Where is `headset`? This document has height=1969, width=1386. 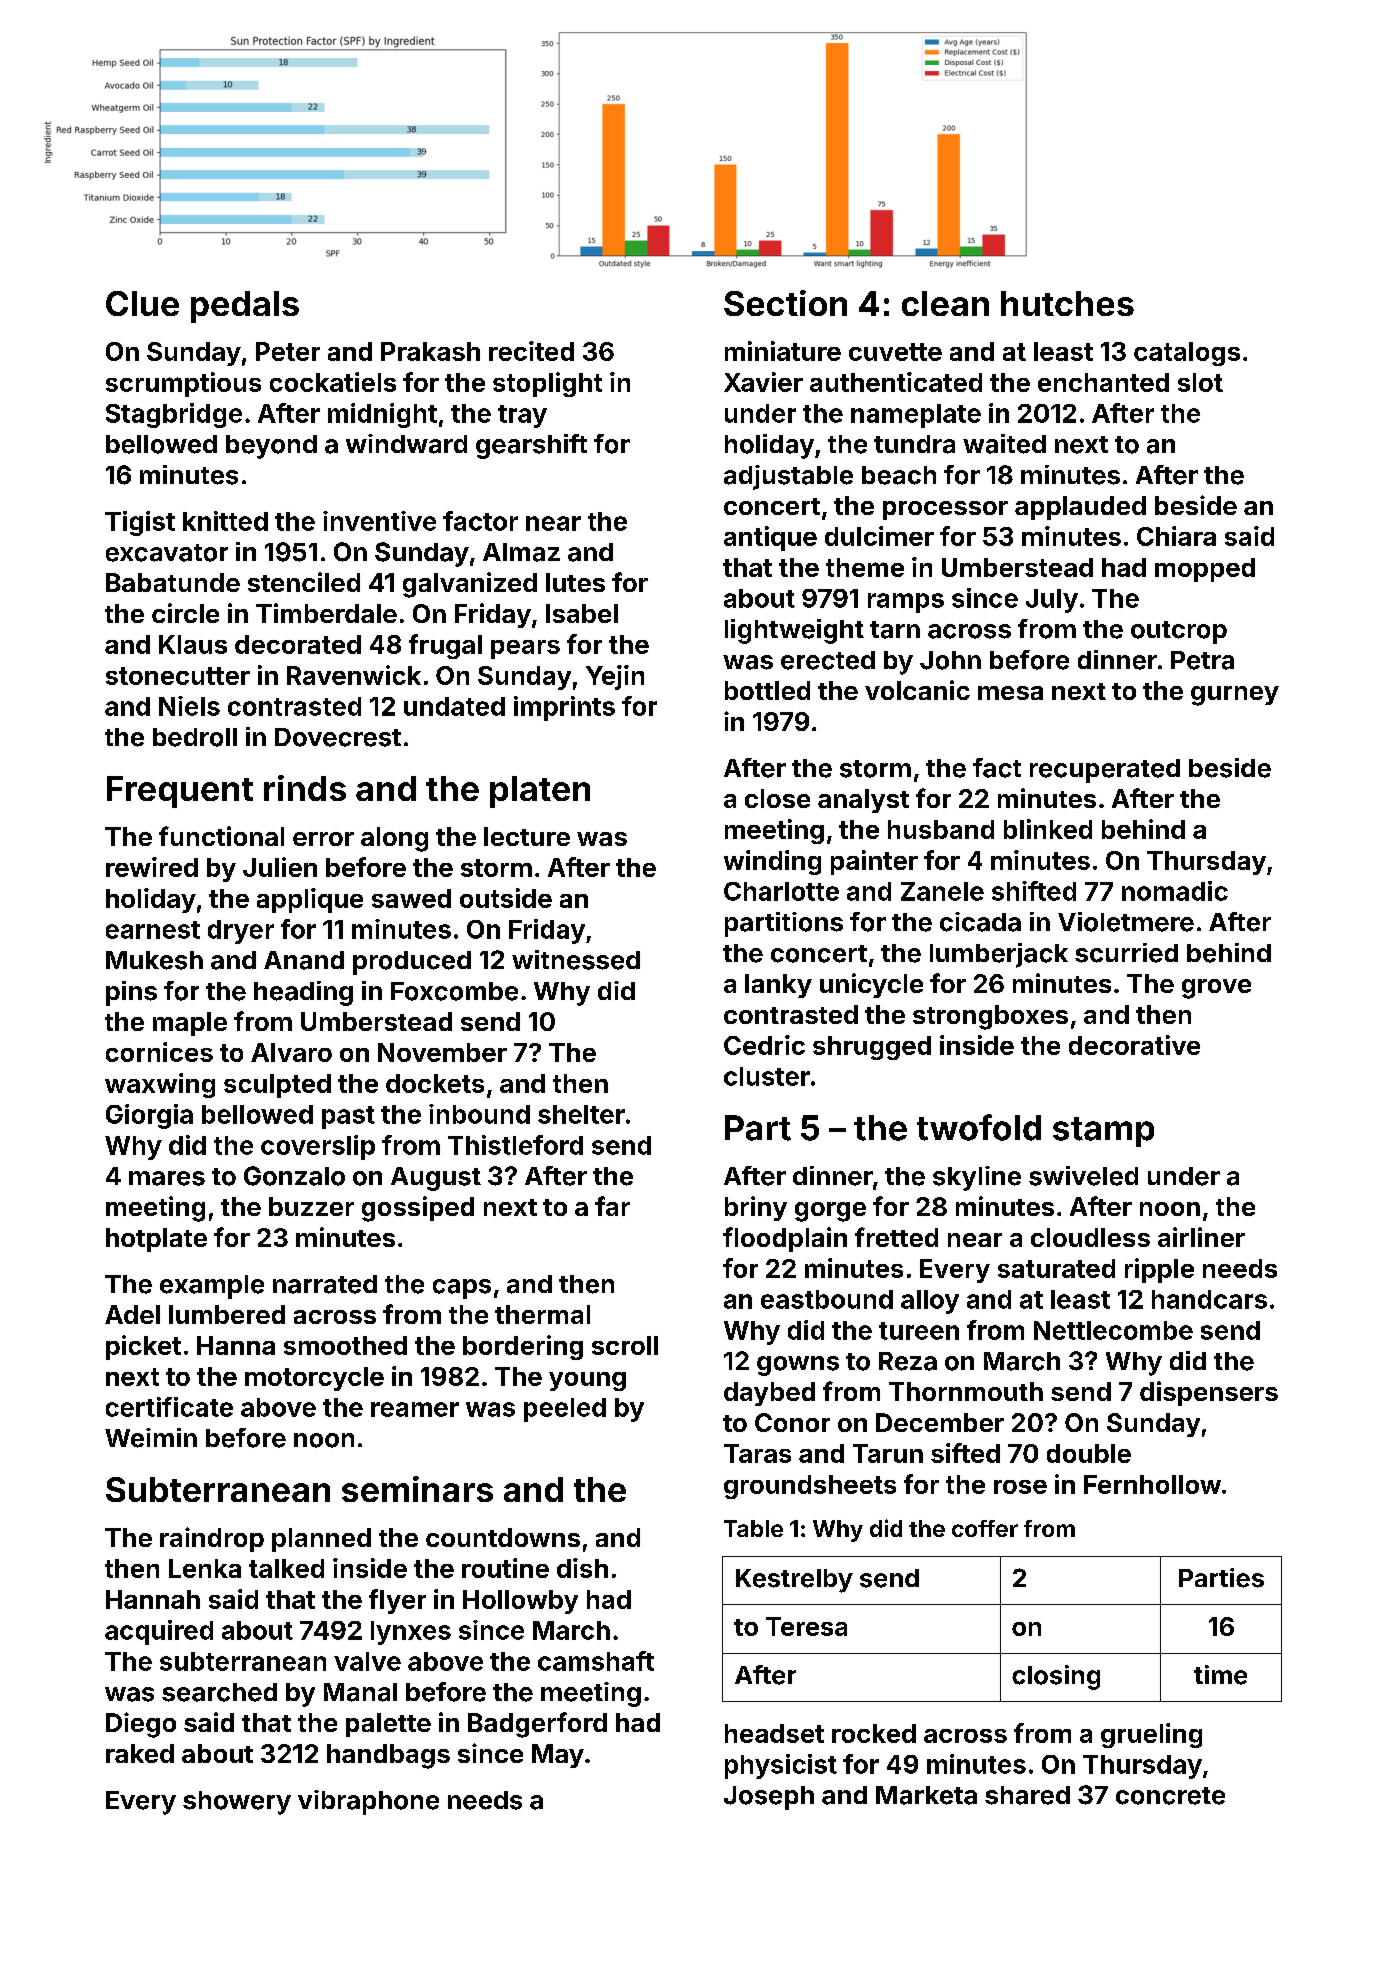 headset is located at coordinates (774, 1733).
